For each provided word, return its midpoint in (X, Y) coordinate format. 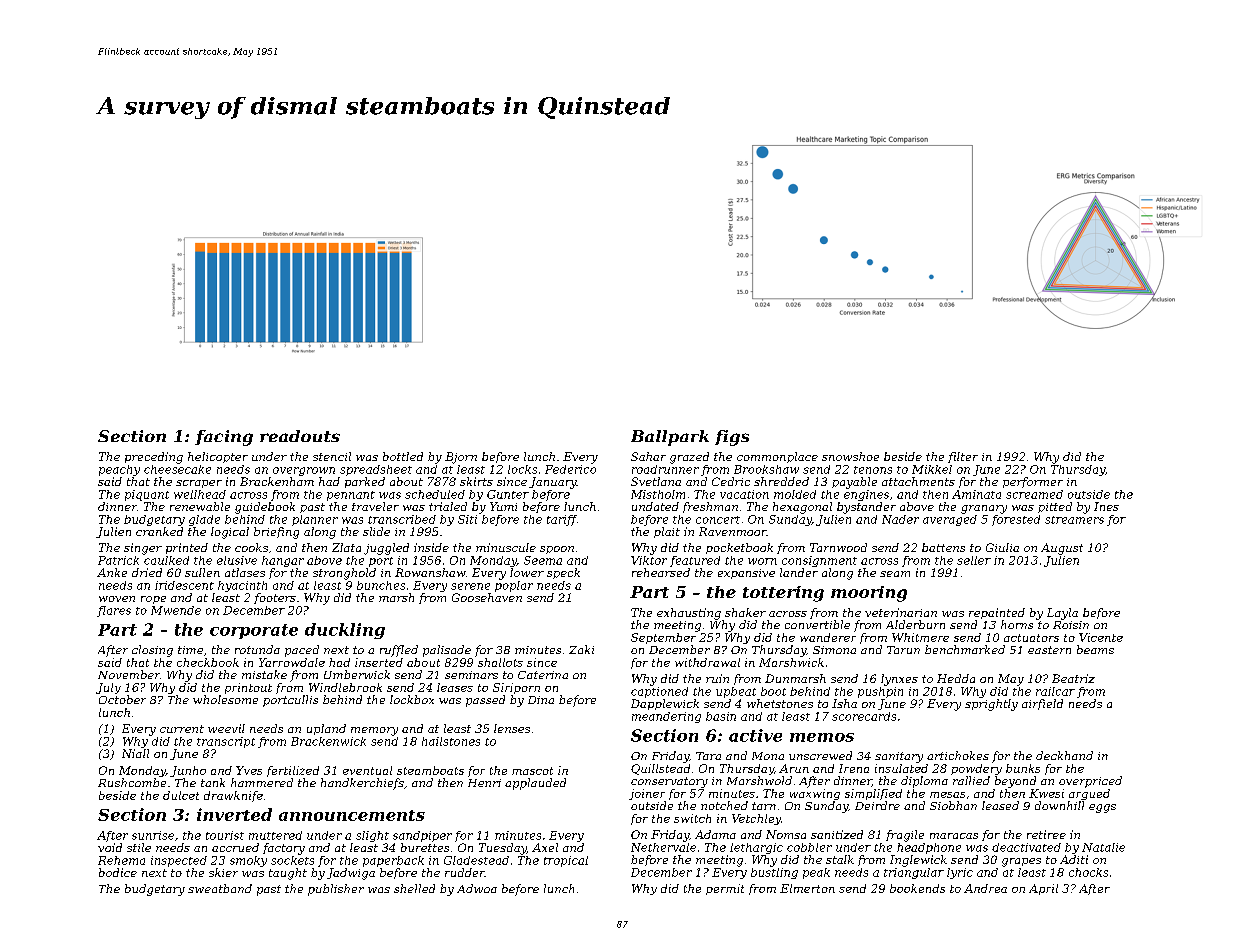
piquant (147, 495)
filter (963, 457)
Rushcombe (132, 782)
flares (114, 611)
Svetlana (656, 481)
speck (563, 573)
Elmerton (807, 888)
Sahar (648, 456)
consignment (819, 561)
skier (223, 872)
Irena (854, 768)
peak (816, 873)
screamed (1034, 494)
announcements (352, 815)
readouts (300, 436)
